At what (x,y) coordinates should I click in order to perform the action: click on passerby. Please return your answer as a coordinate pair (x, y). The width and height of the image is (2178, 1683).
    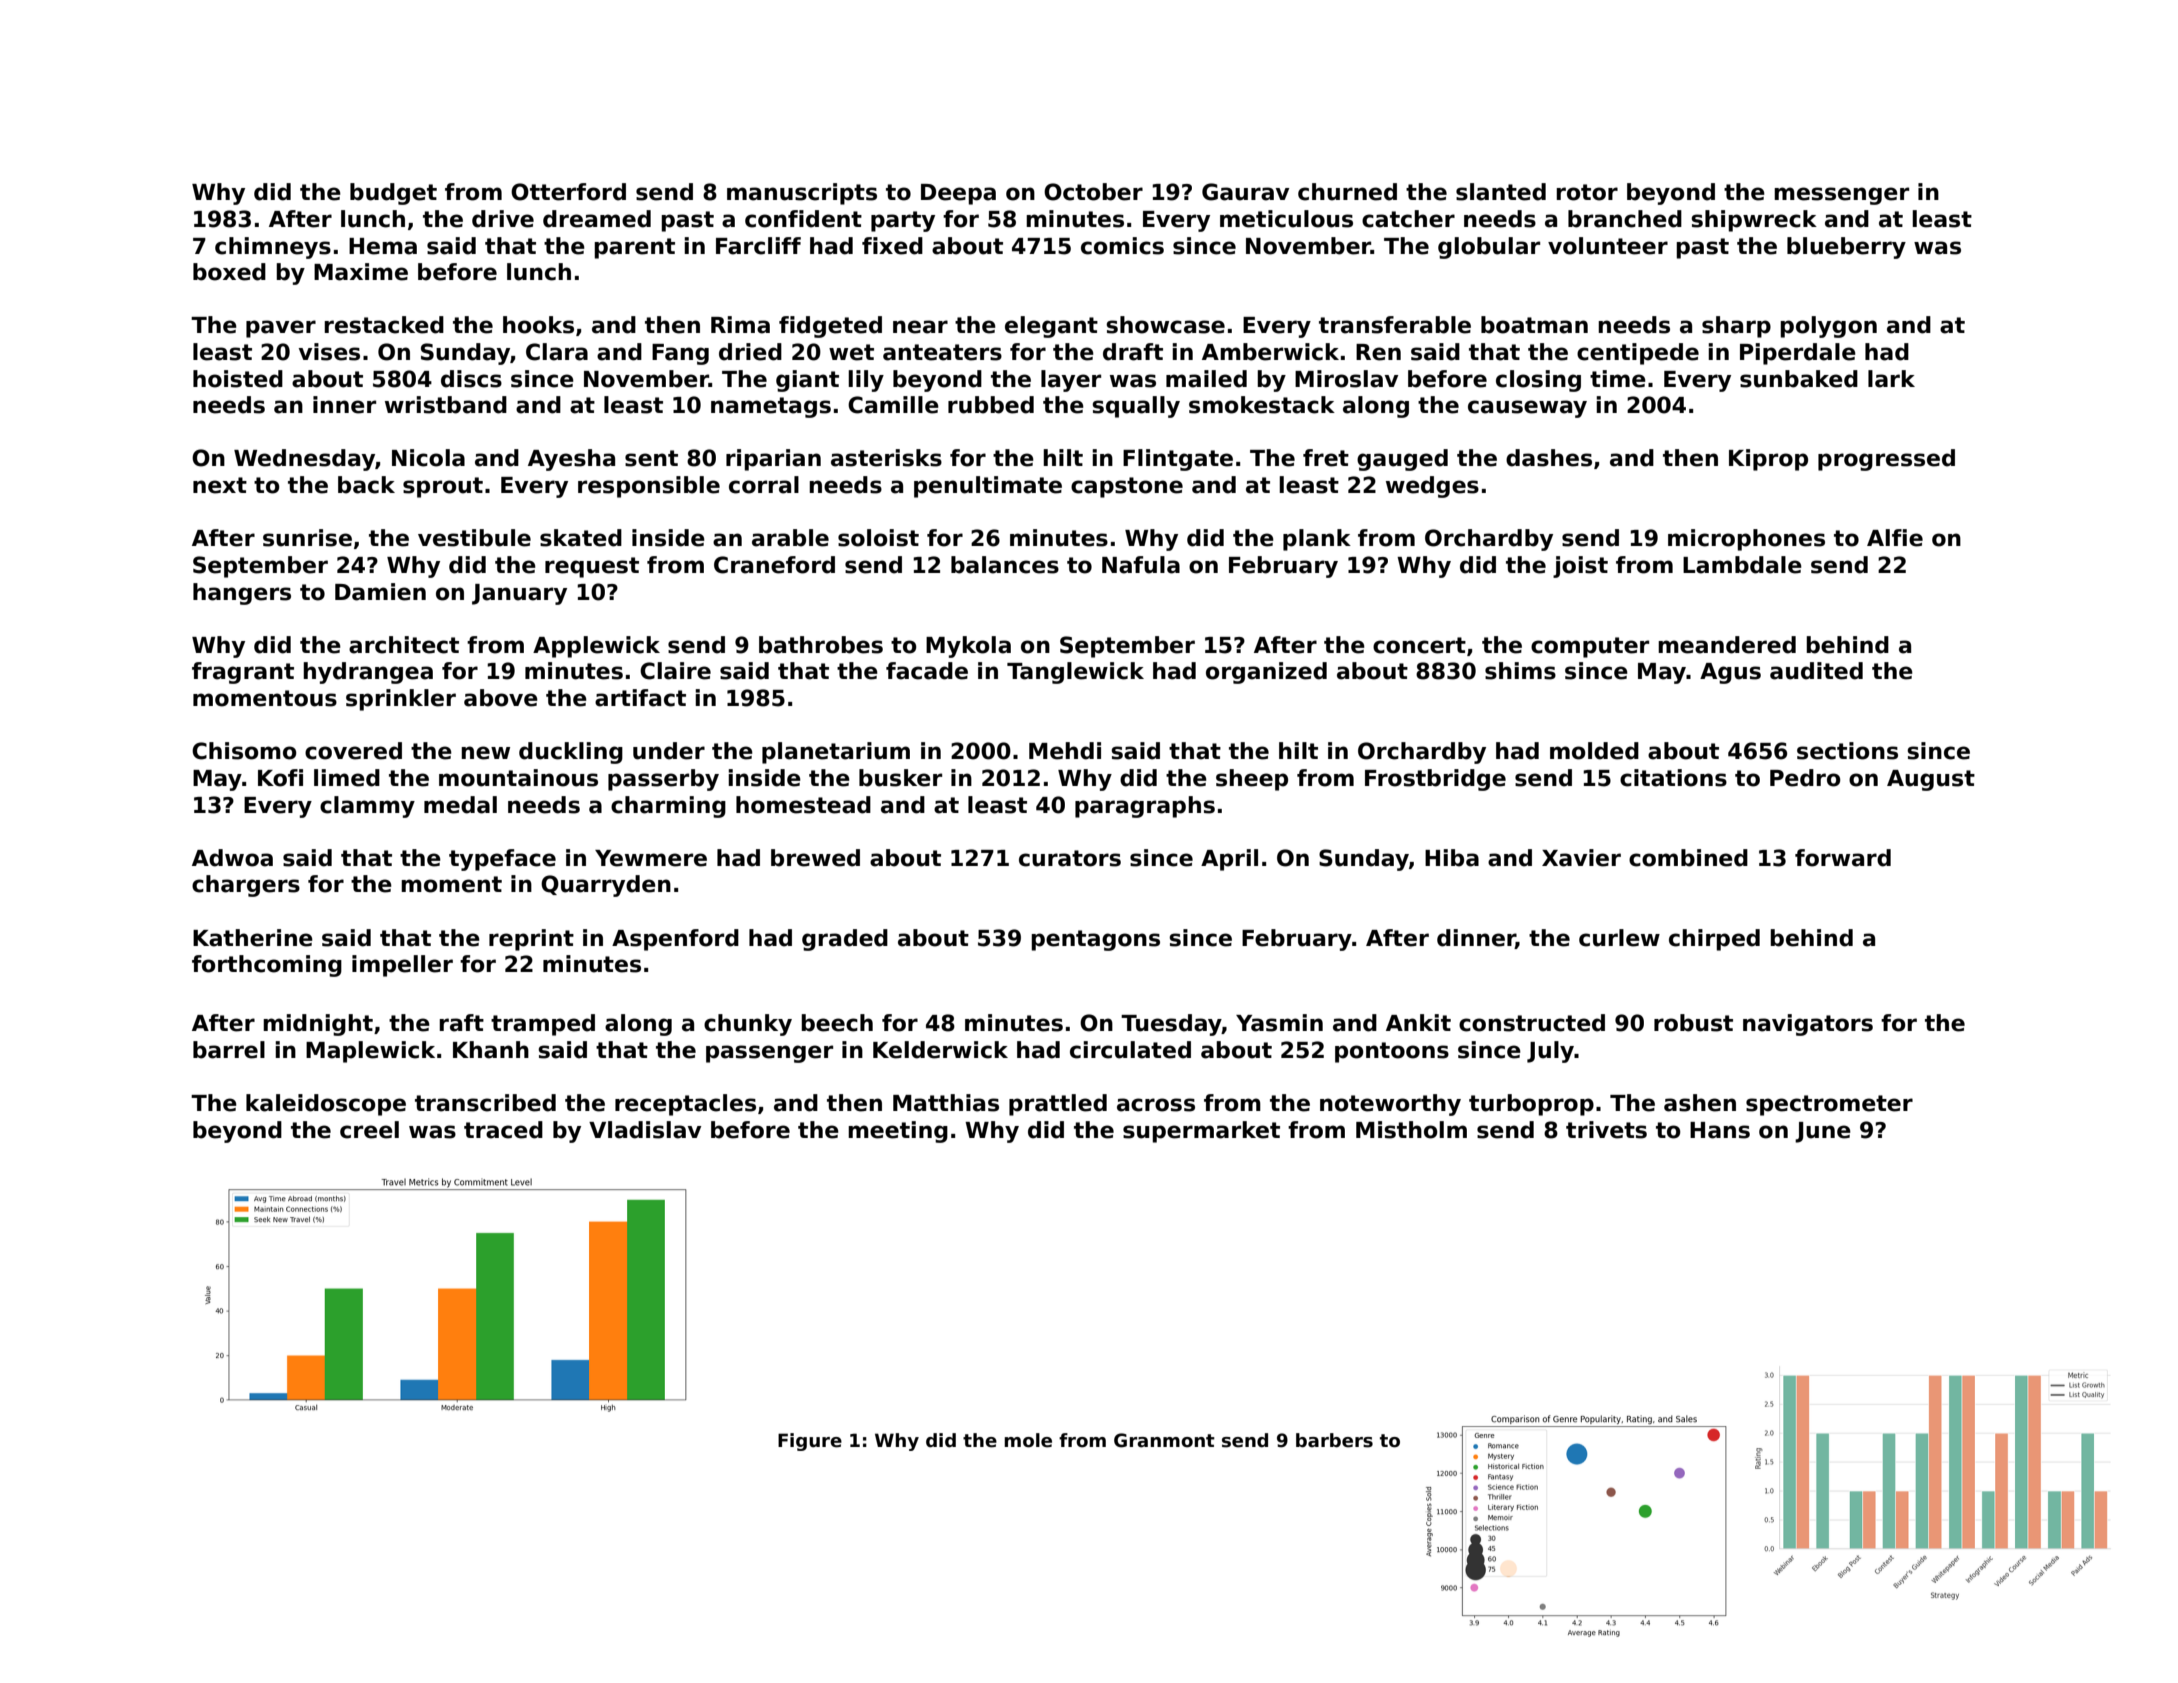
    Looking at the image, I should click on (663, 780).
